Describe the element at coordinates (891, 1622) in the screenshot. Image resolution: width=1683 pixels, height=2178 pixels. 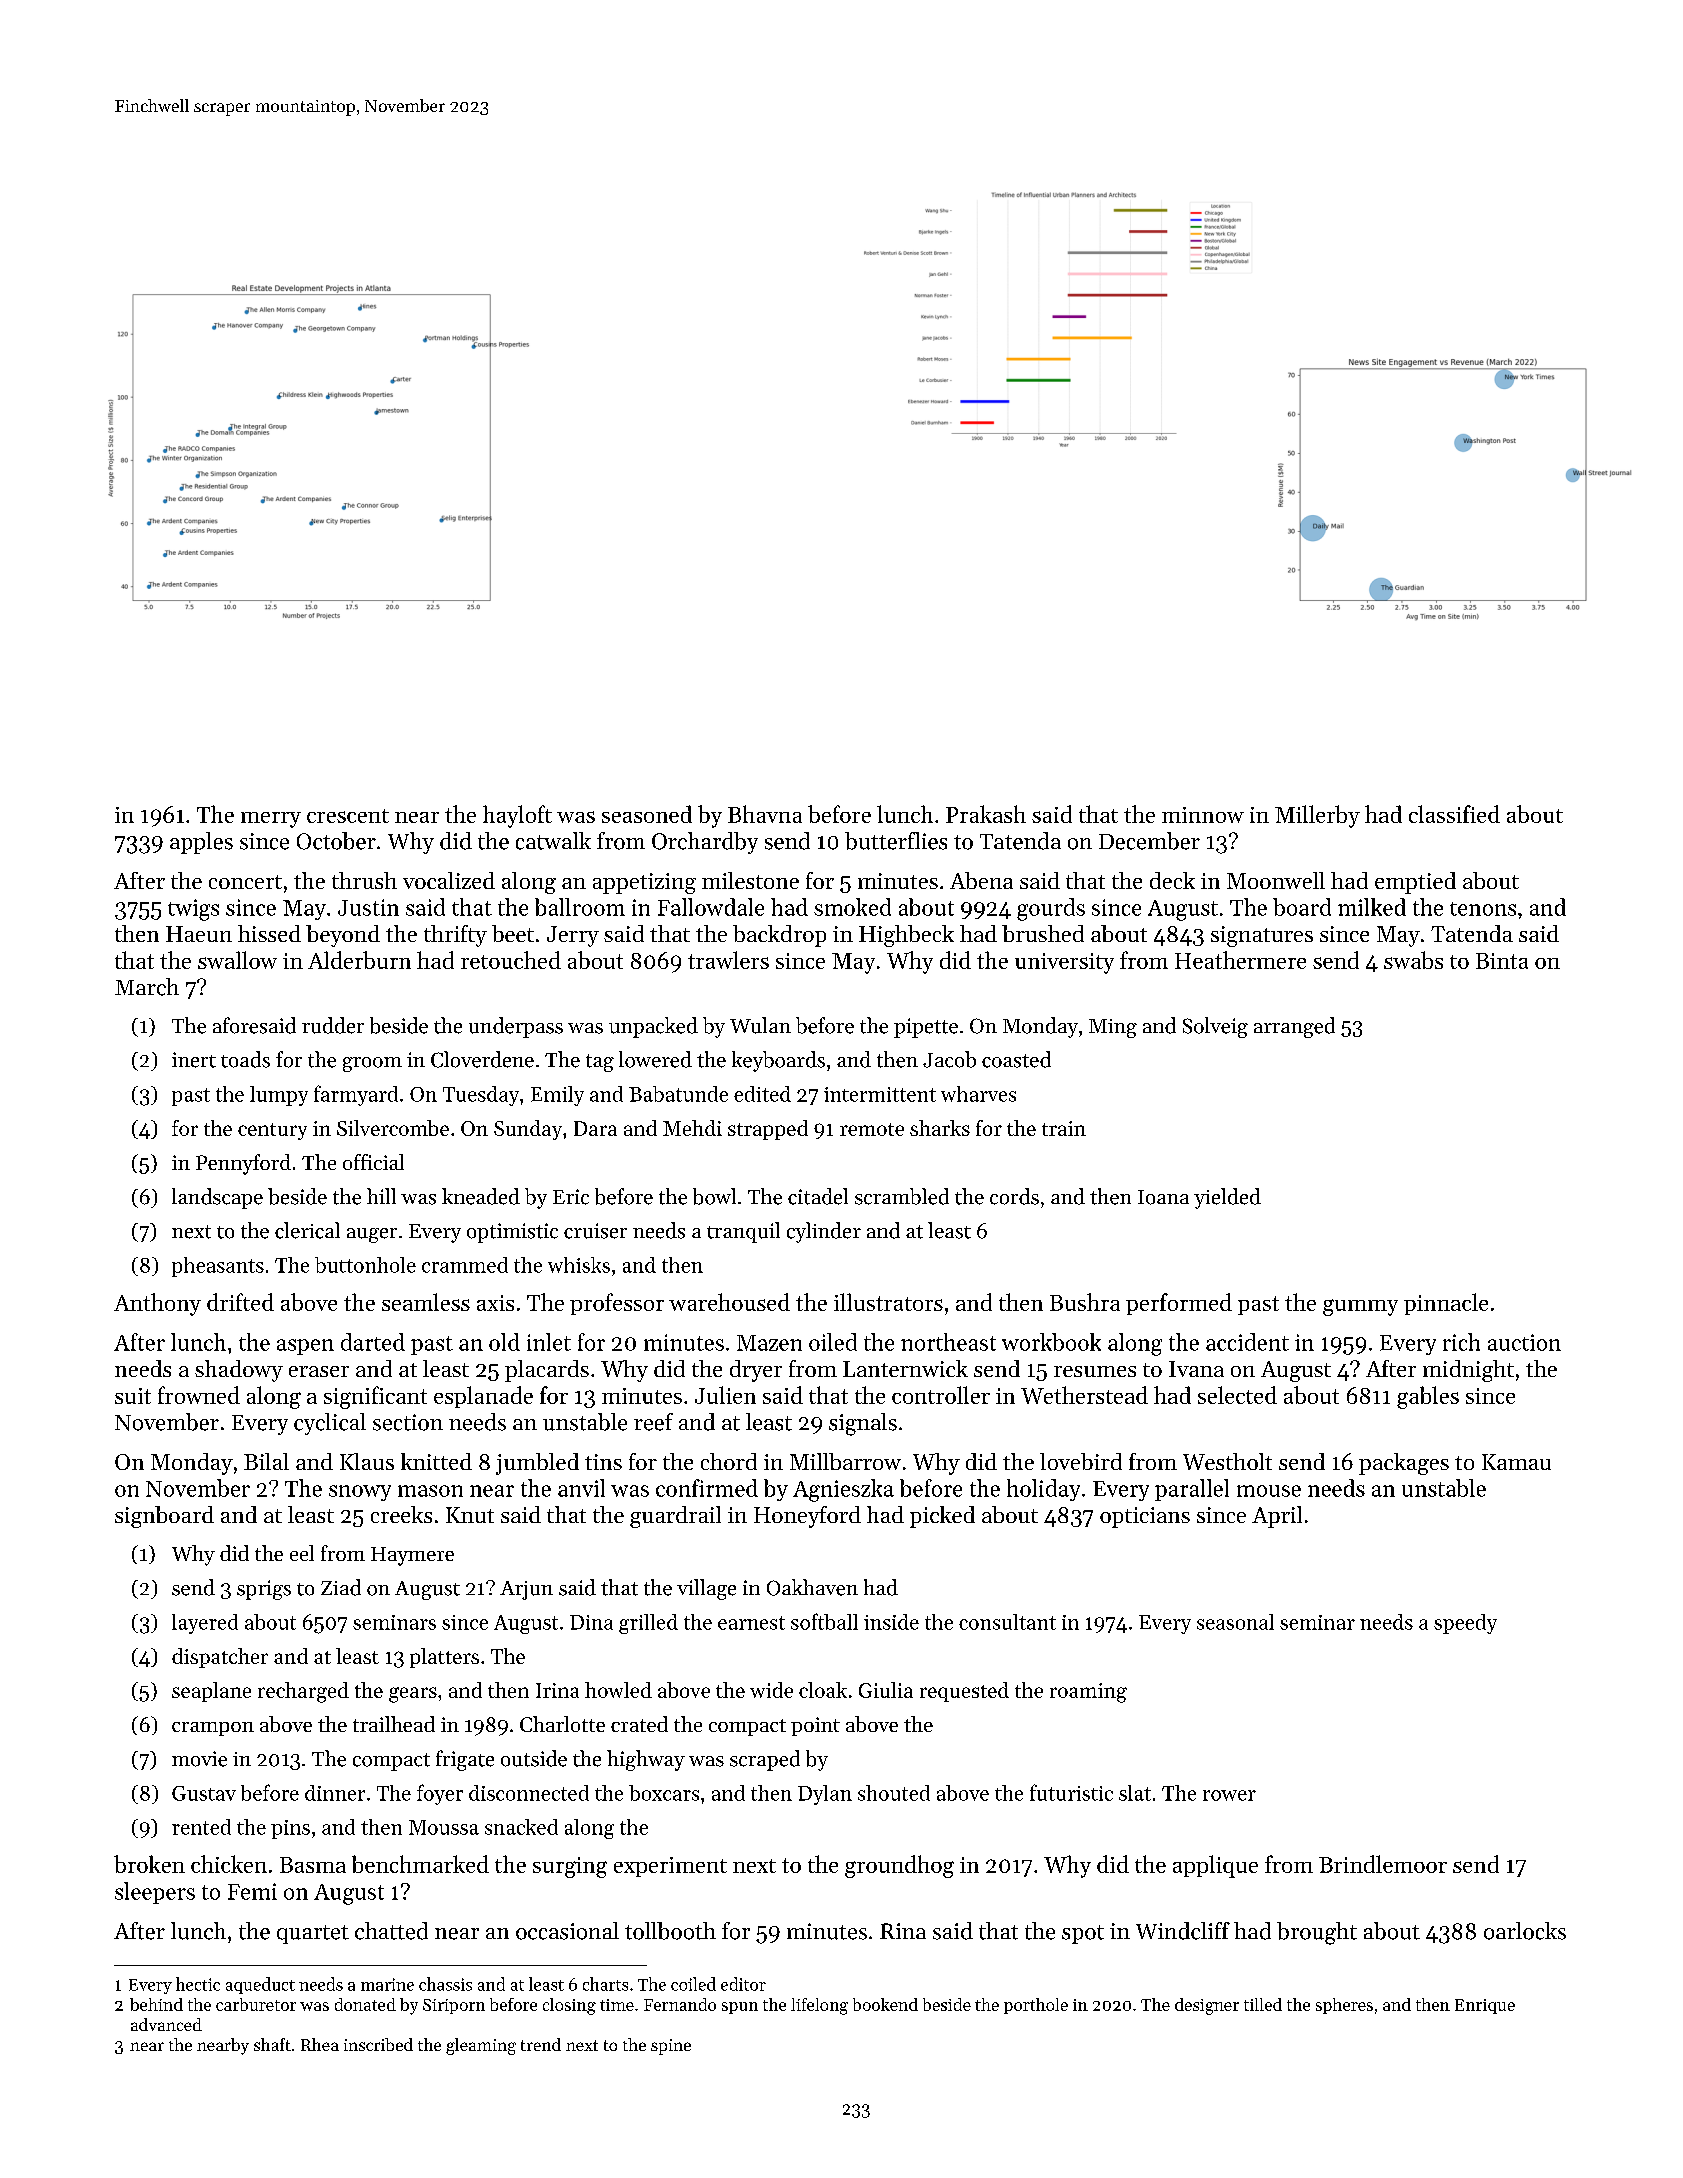
I see `inside` at that location.
